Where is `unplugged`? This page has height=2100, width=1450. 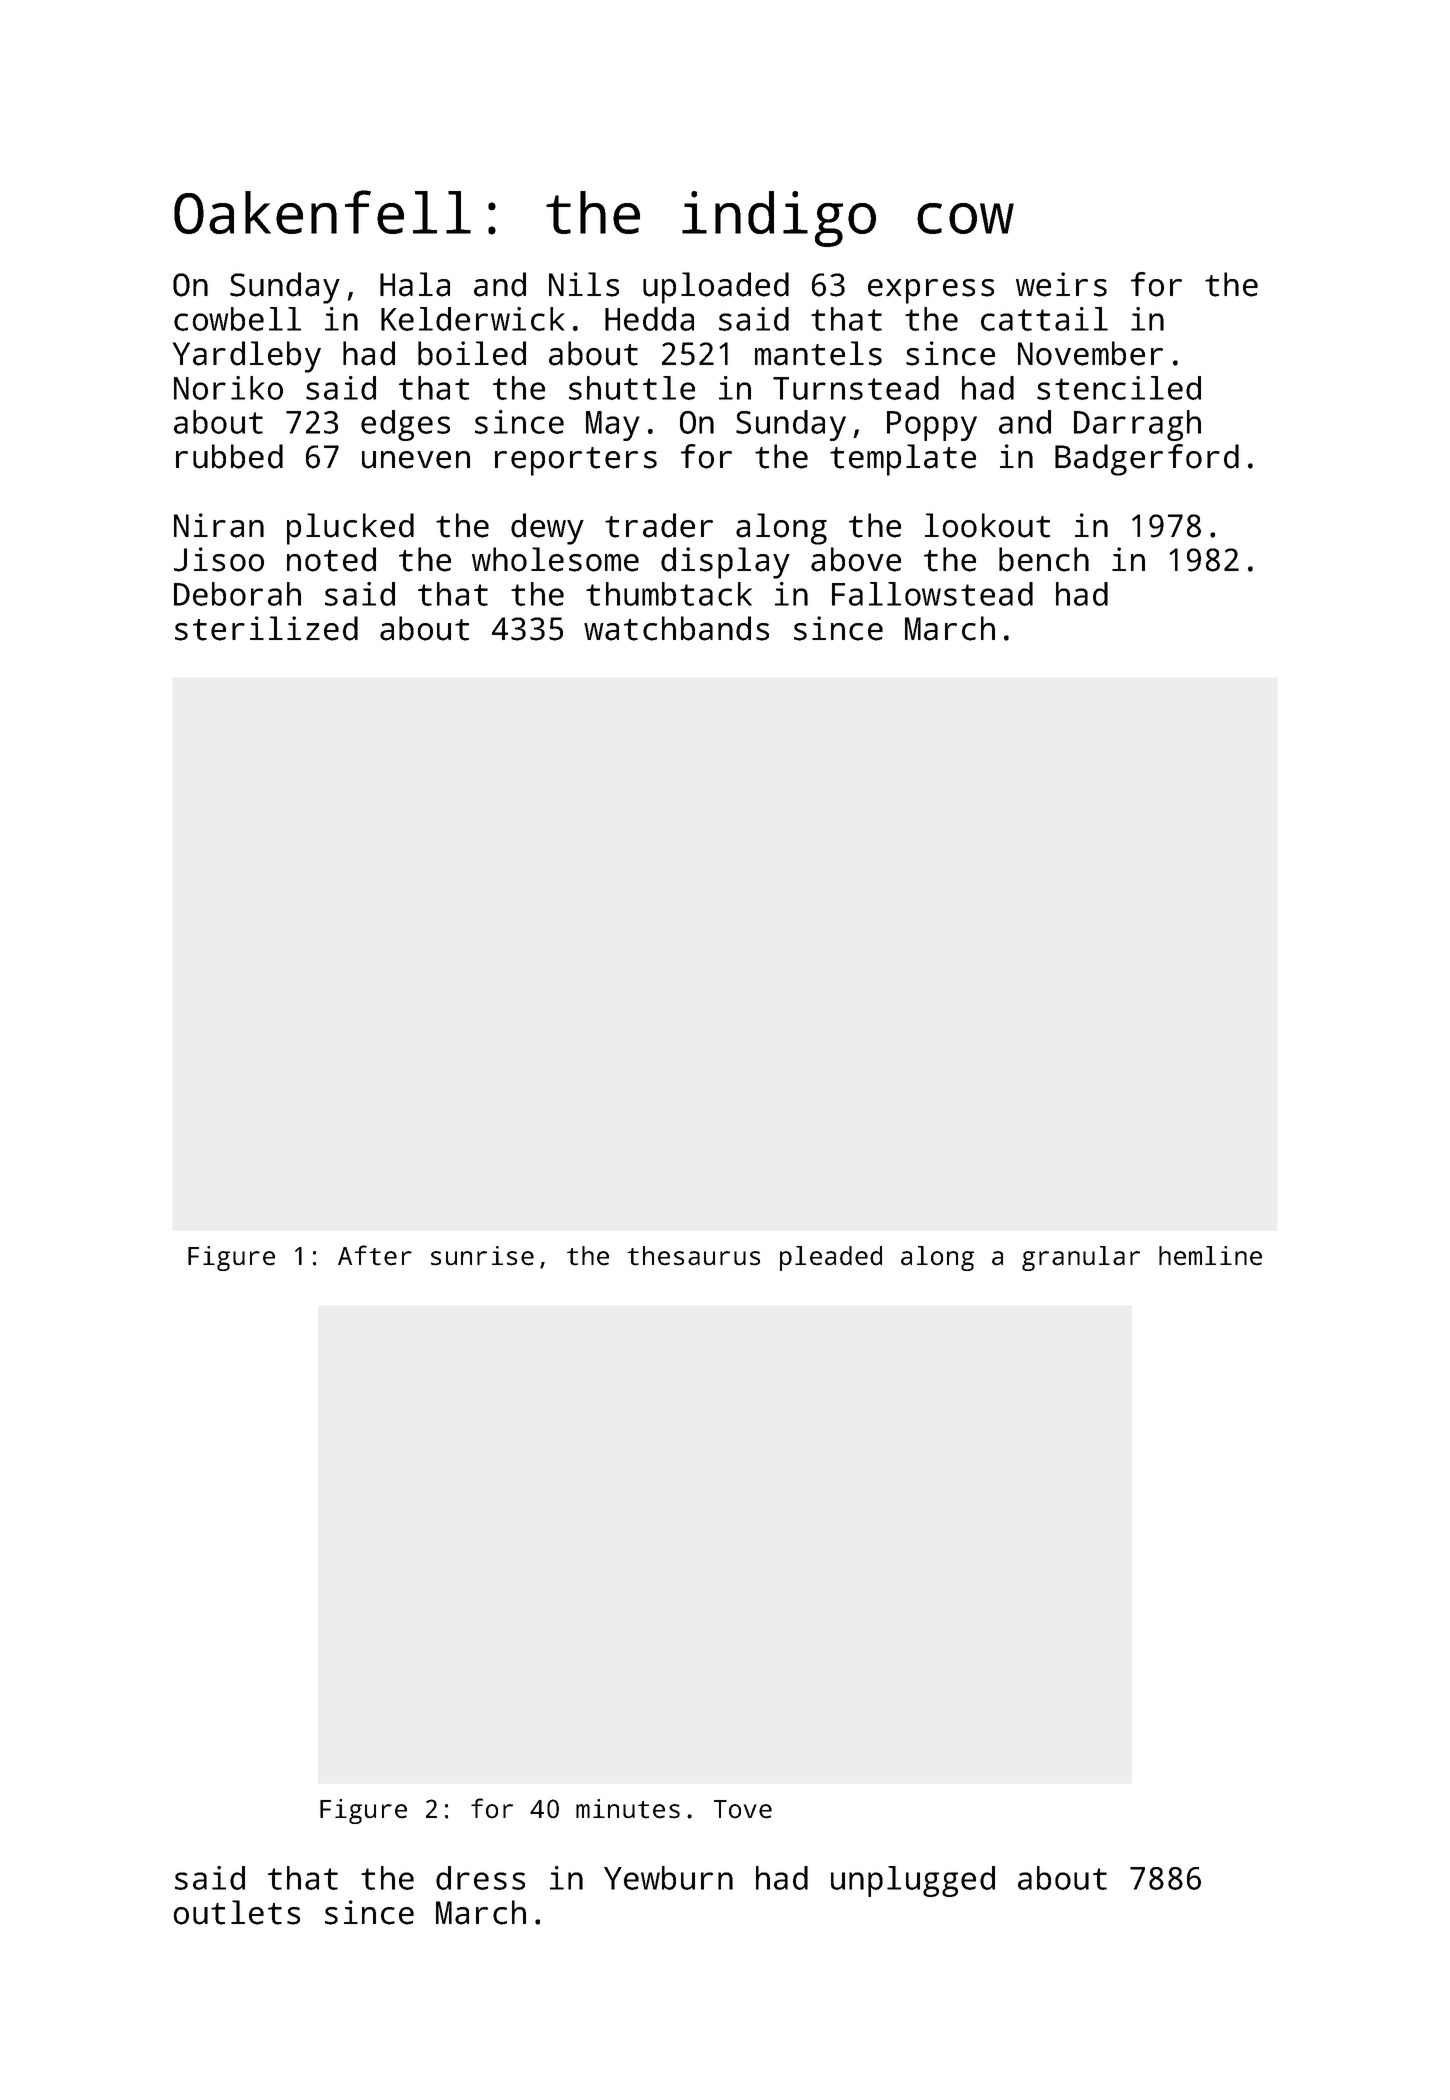
unplugged is located at coordinates (913, 1881).
